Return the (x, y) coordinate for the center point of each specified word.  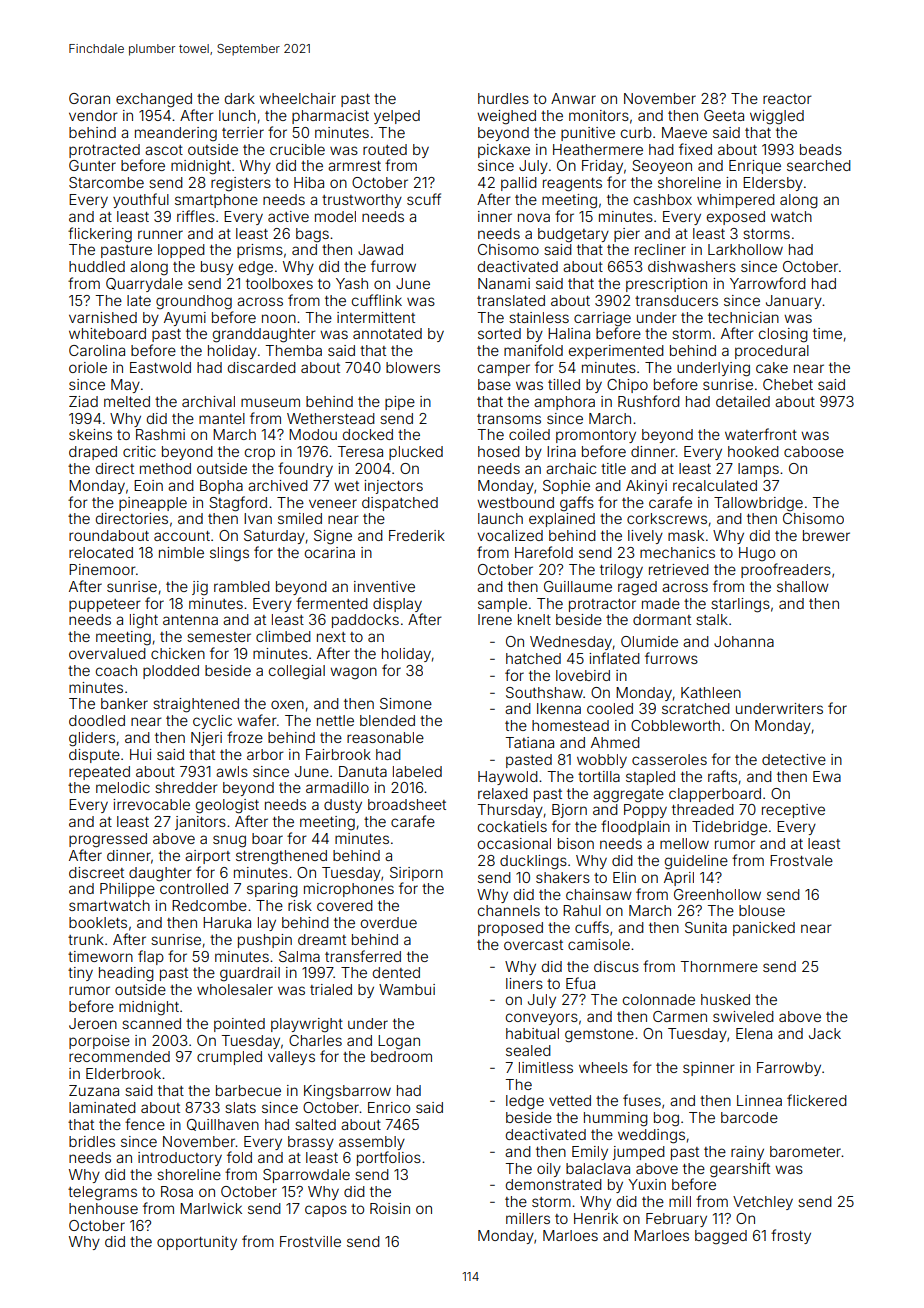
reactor (787, 99)
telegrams (102, 1193)
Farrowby (789, 1069)
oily (549, 1170)
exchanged (154, 100)
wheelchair (297, 98)
